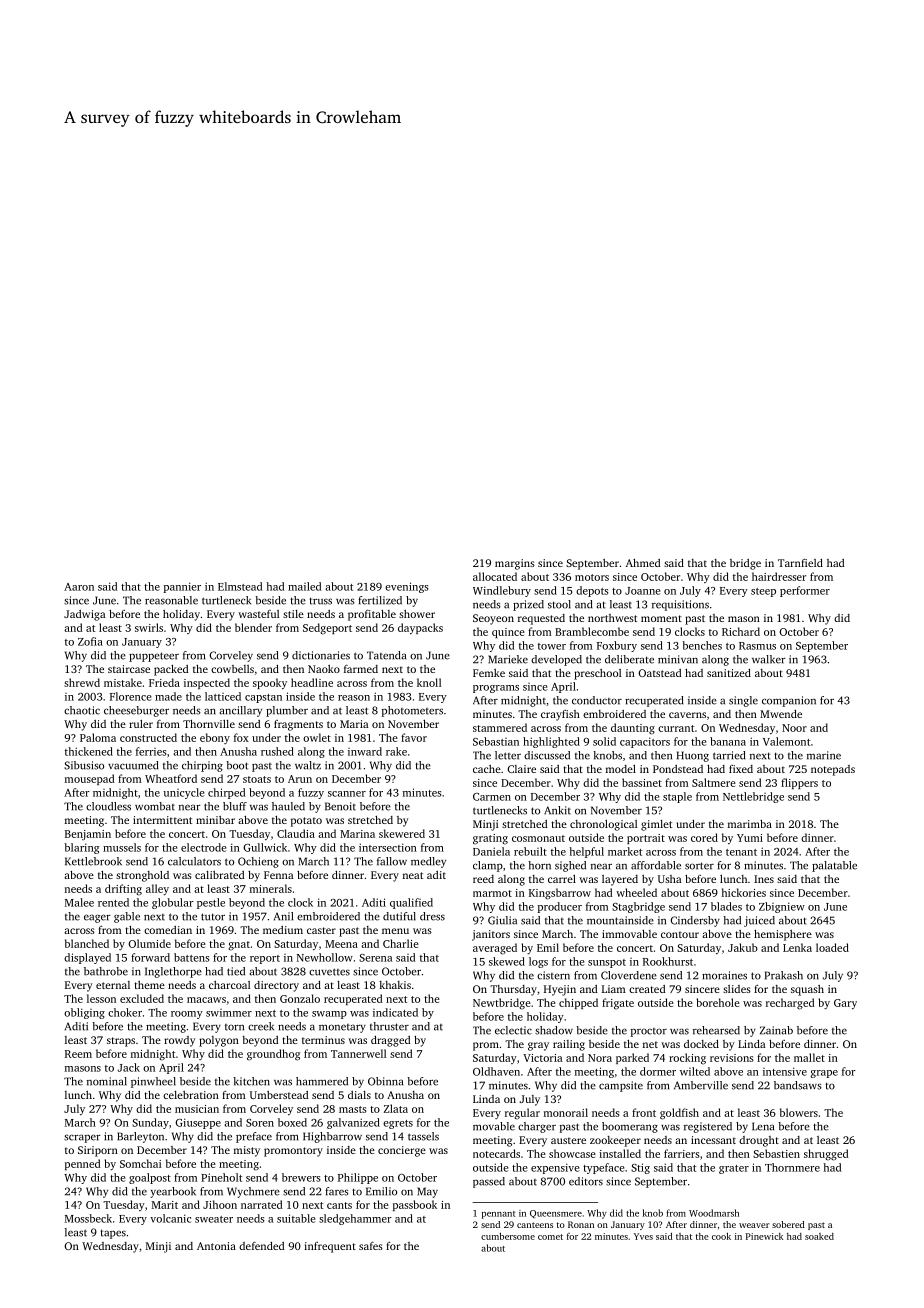 The height and width of the document is (1308, 924). I want to click on scraper, so click(82, 1138).
